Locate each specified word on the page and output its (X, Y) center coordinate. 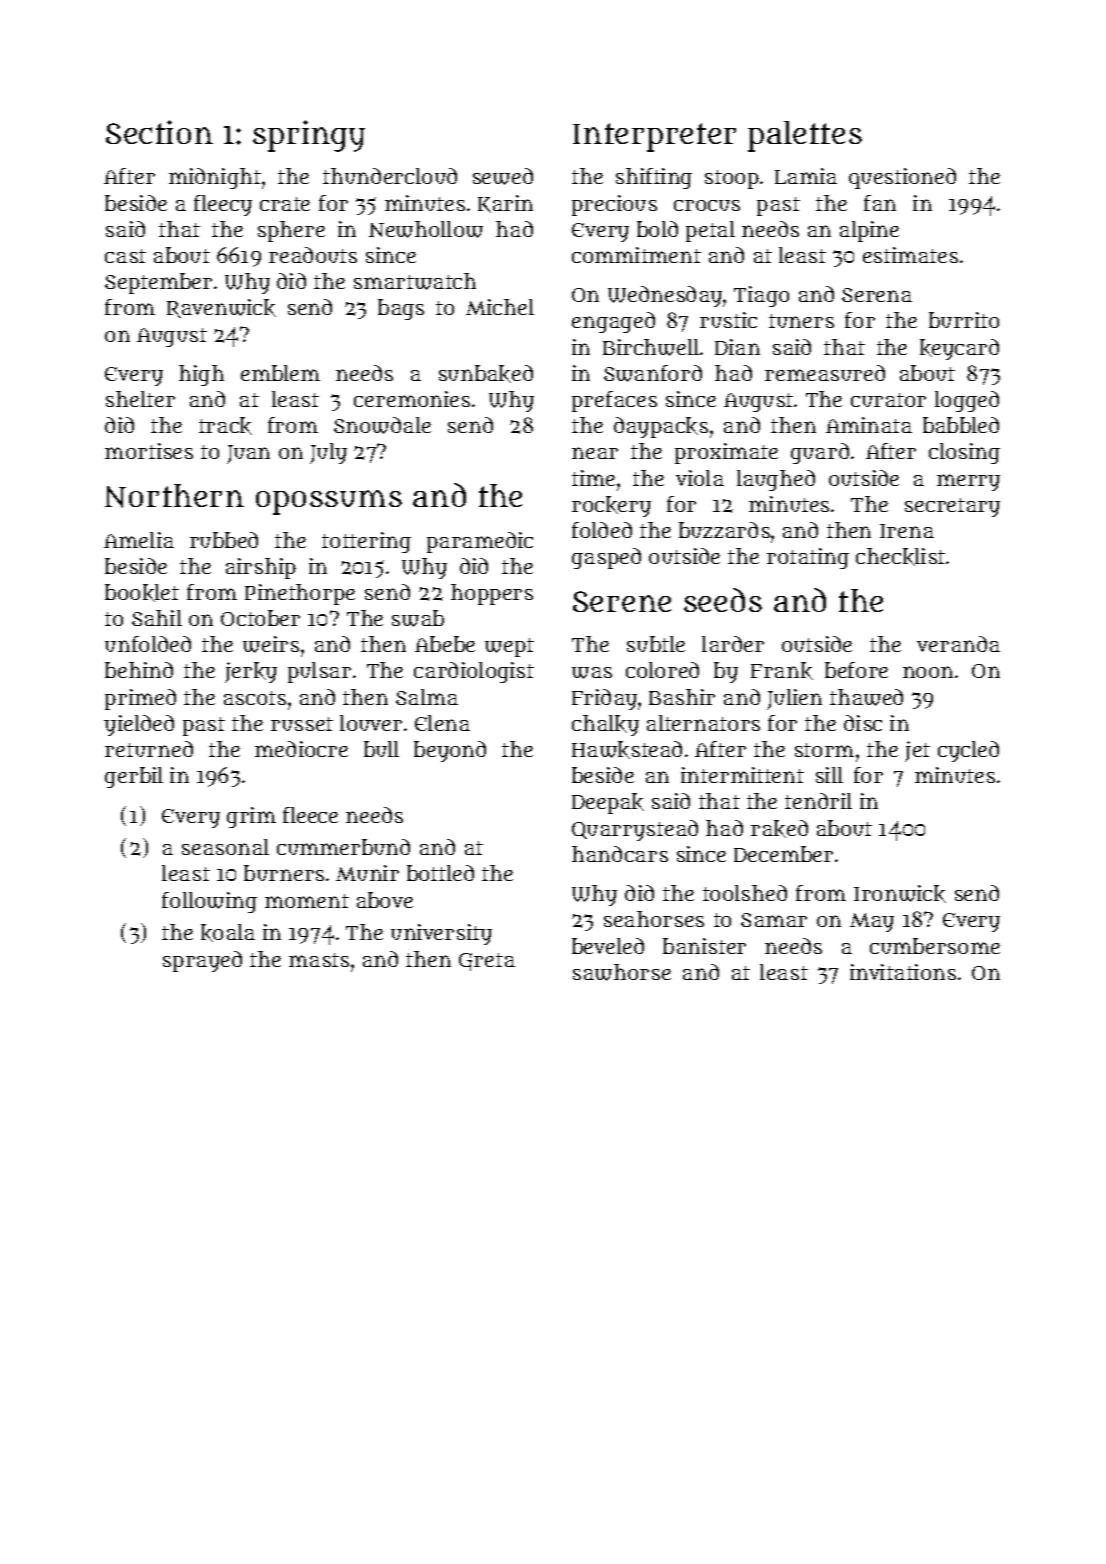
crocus (707, 205)
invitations (903, 972)
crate (285, 204)
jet (917, 751)
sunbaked (486, 374)
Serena (877, 295)
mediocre (301, 749)
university (441, 934)
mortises (149, 451)
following (209, 902)
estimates (910, 255)
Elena (442, 723)
